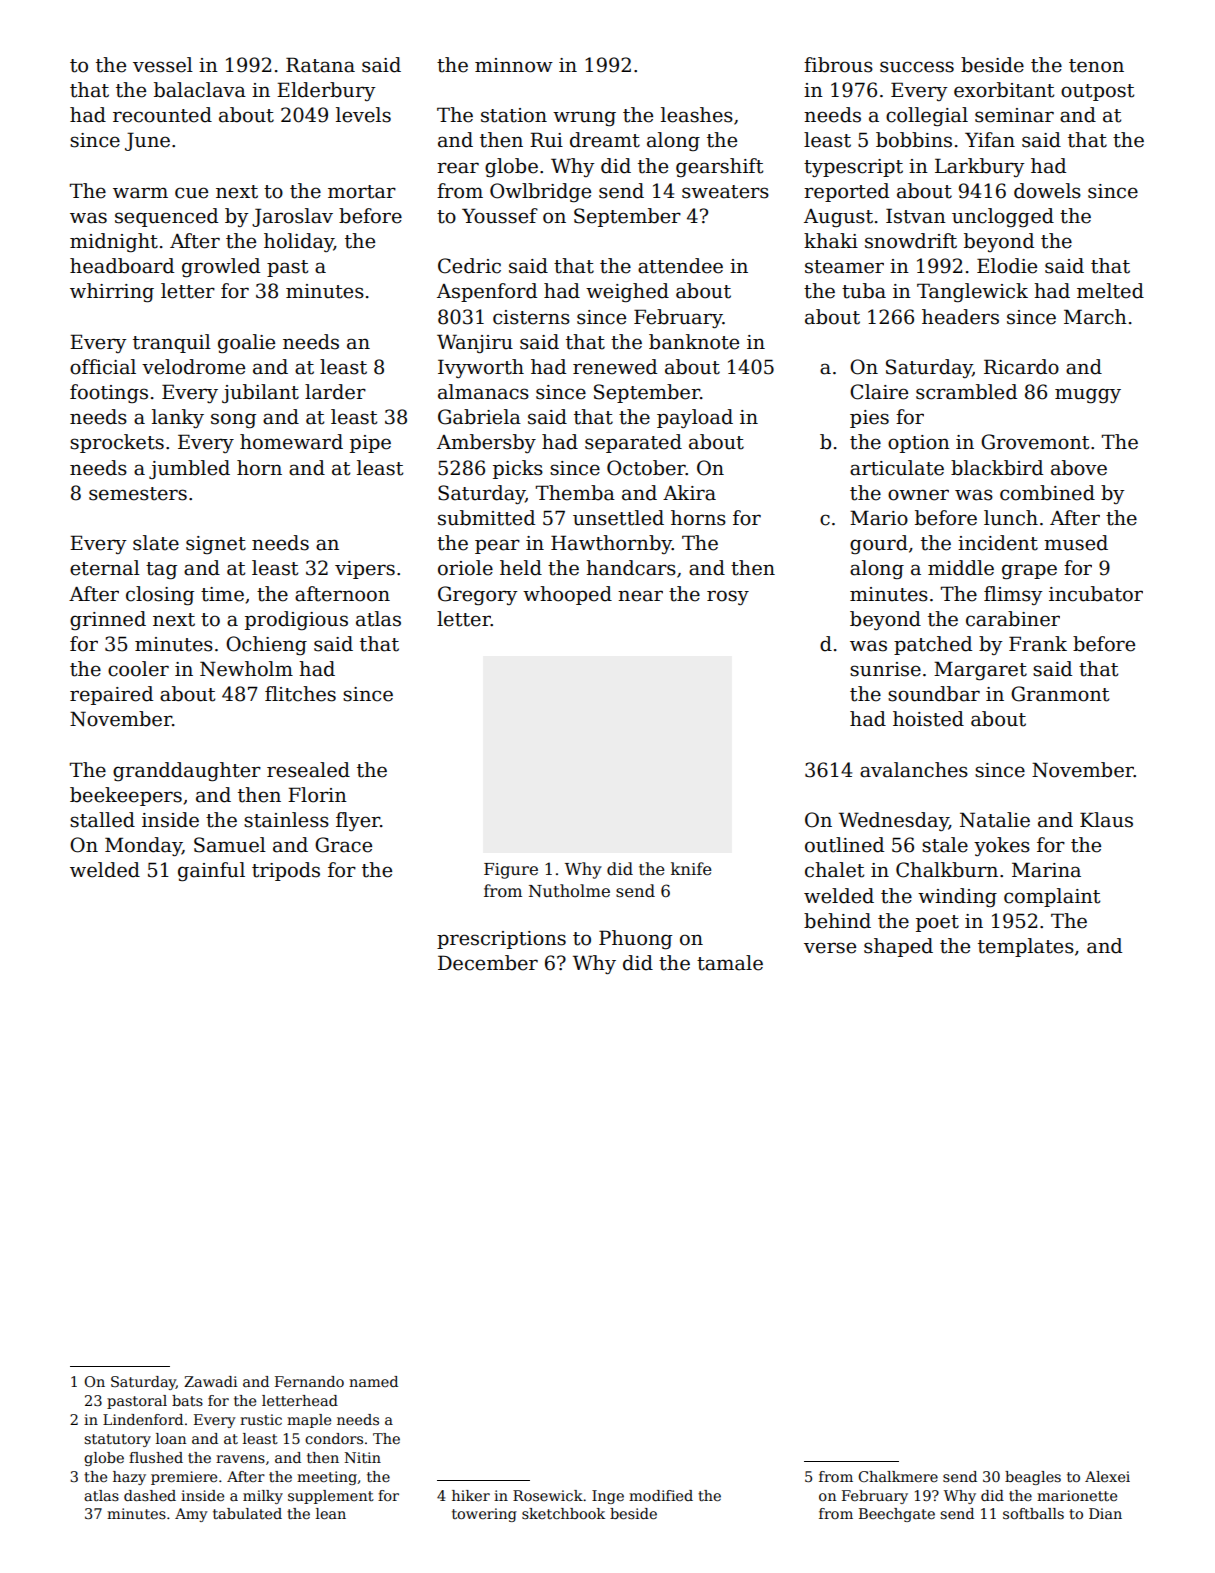  What do you see at coordinates (156, 1457) in the image?
I see `flushed` at bounding box center [156, 1457].
